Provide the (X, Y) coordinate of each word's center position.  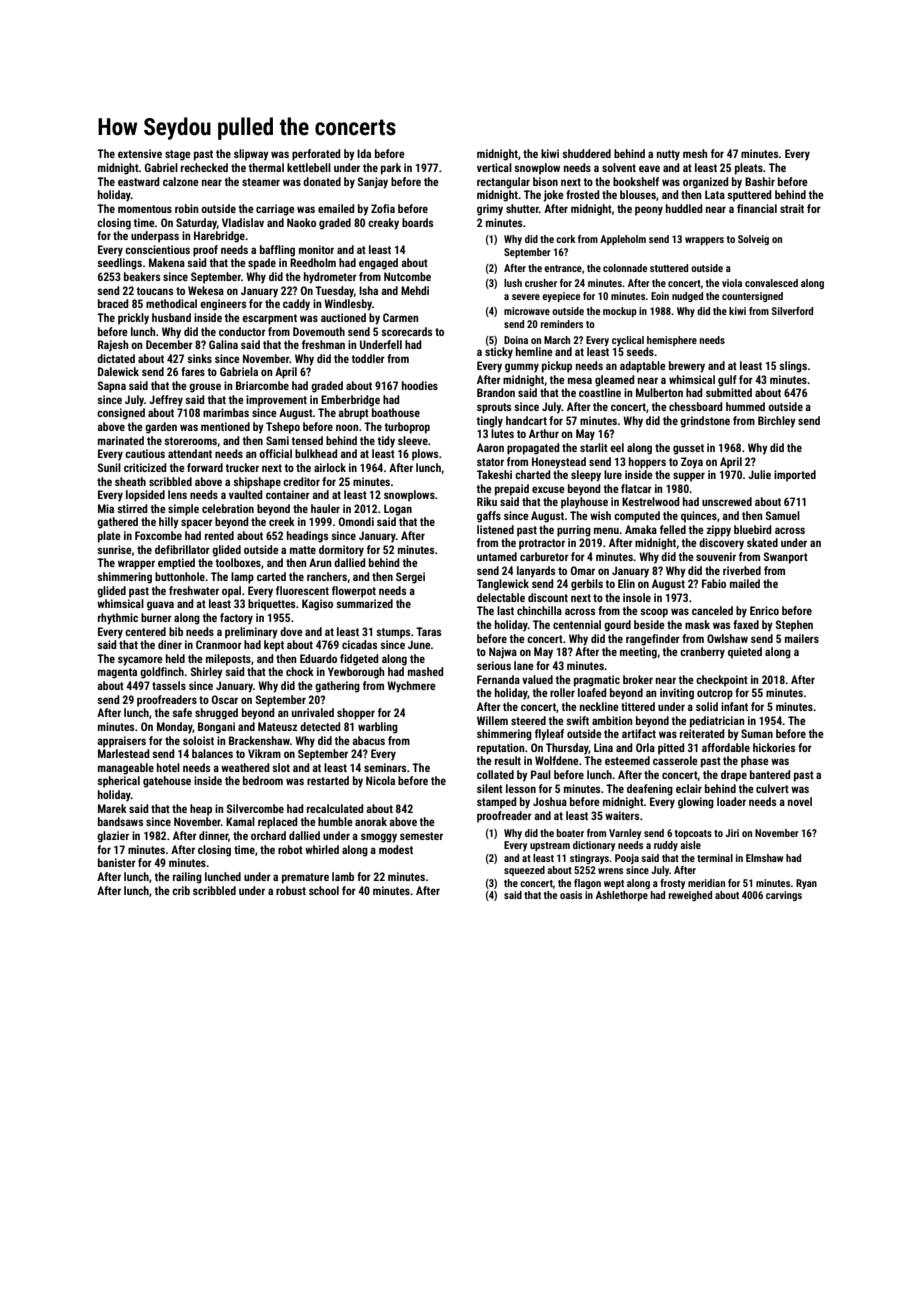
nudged (687, 297)
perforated (316, 155)
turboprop (407, 428)
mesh (695, 153)
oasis (571, 895)
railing (187, 878)
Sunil (109, 467)
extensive (140, 153)
